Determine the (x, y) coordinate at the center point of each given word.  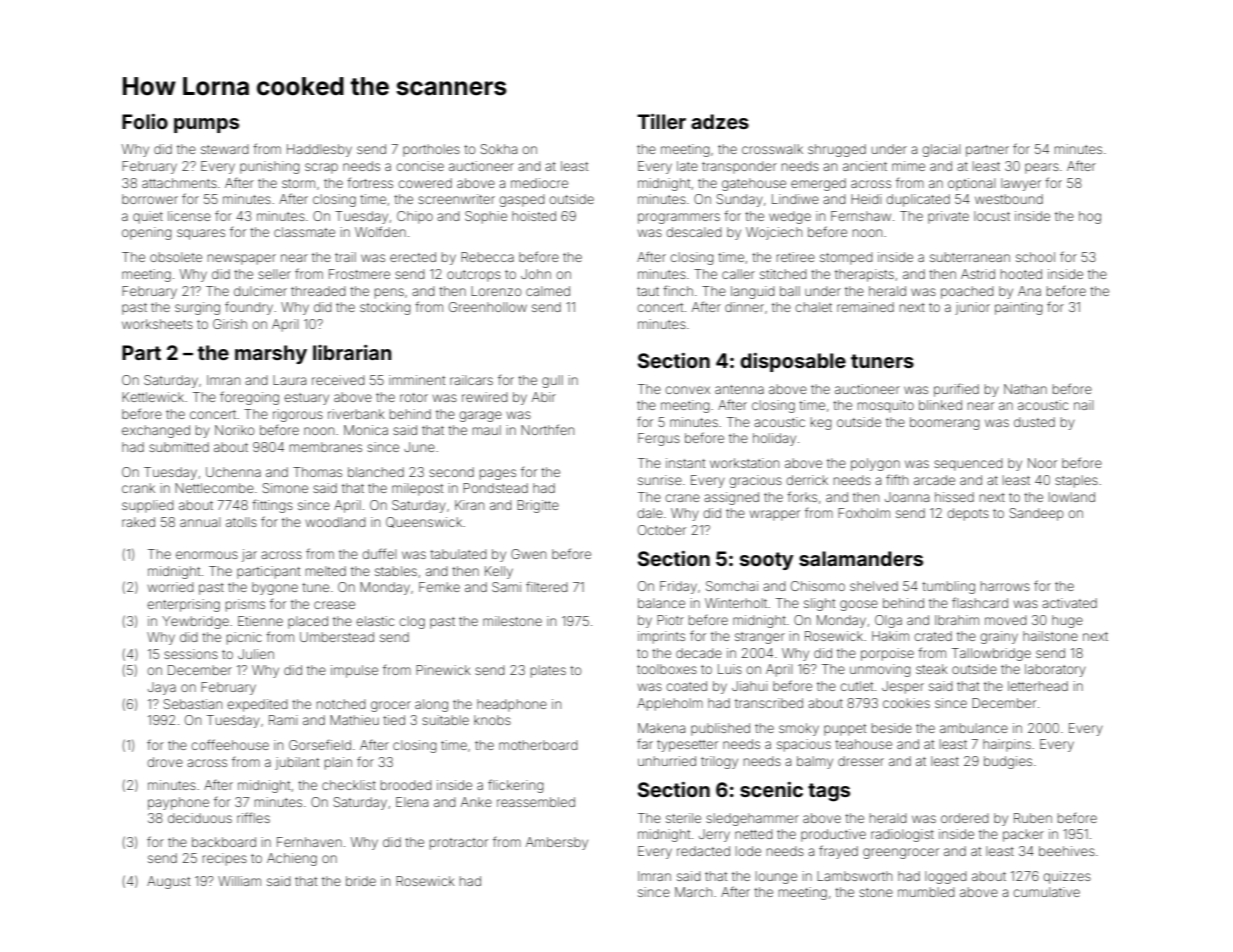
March (693, 892)
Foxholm (864, 513)
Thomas (317, 472)
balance (661, 603)
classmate (304, 232)
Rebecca (487, 257)
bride (361, 881)
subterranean (970, 257)
